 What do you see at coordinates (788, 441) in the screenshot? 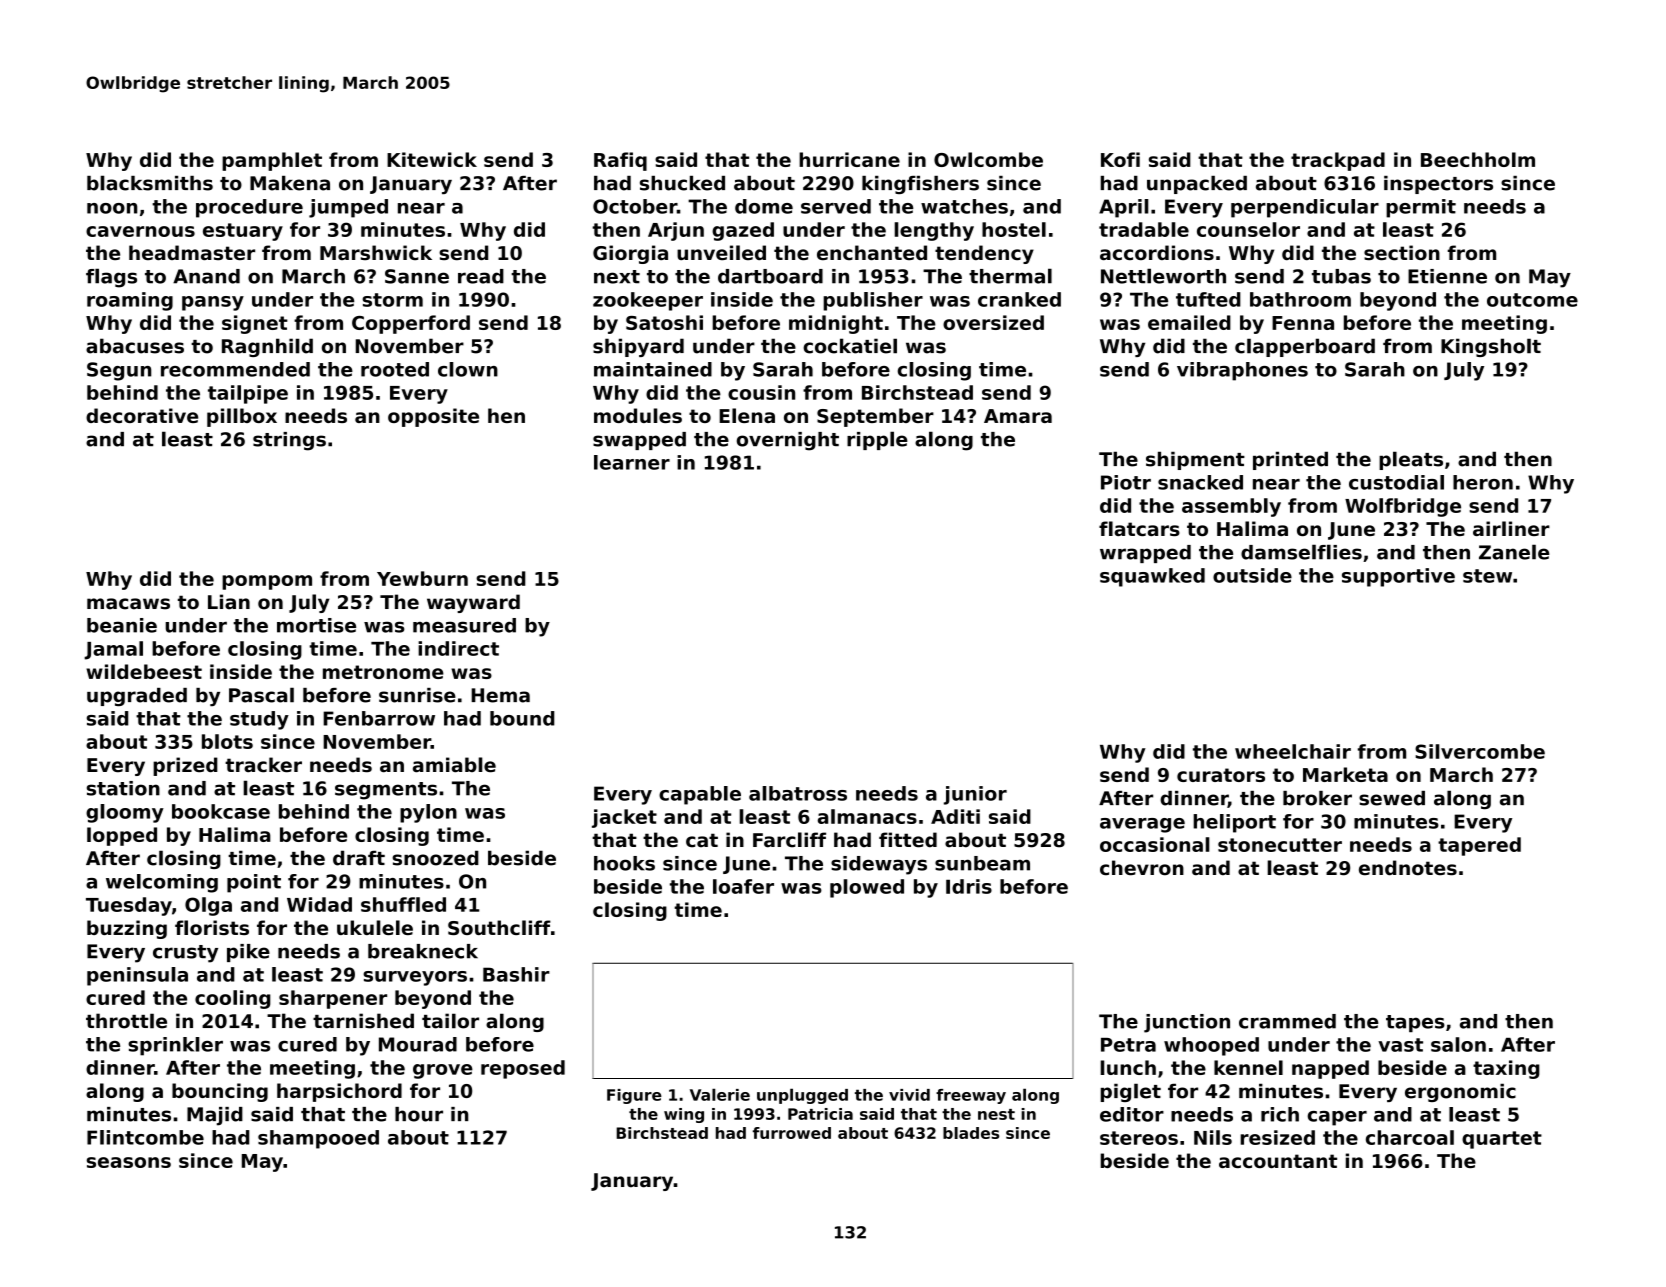
I see `overnight` at bounding box center [788, 441].
